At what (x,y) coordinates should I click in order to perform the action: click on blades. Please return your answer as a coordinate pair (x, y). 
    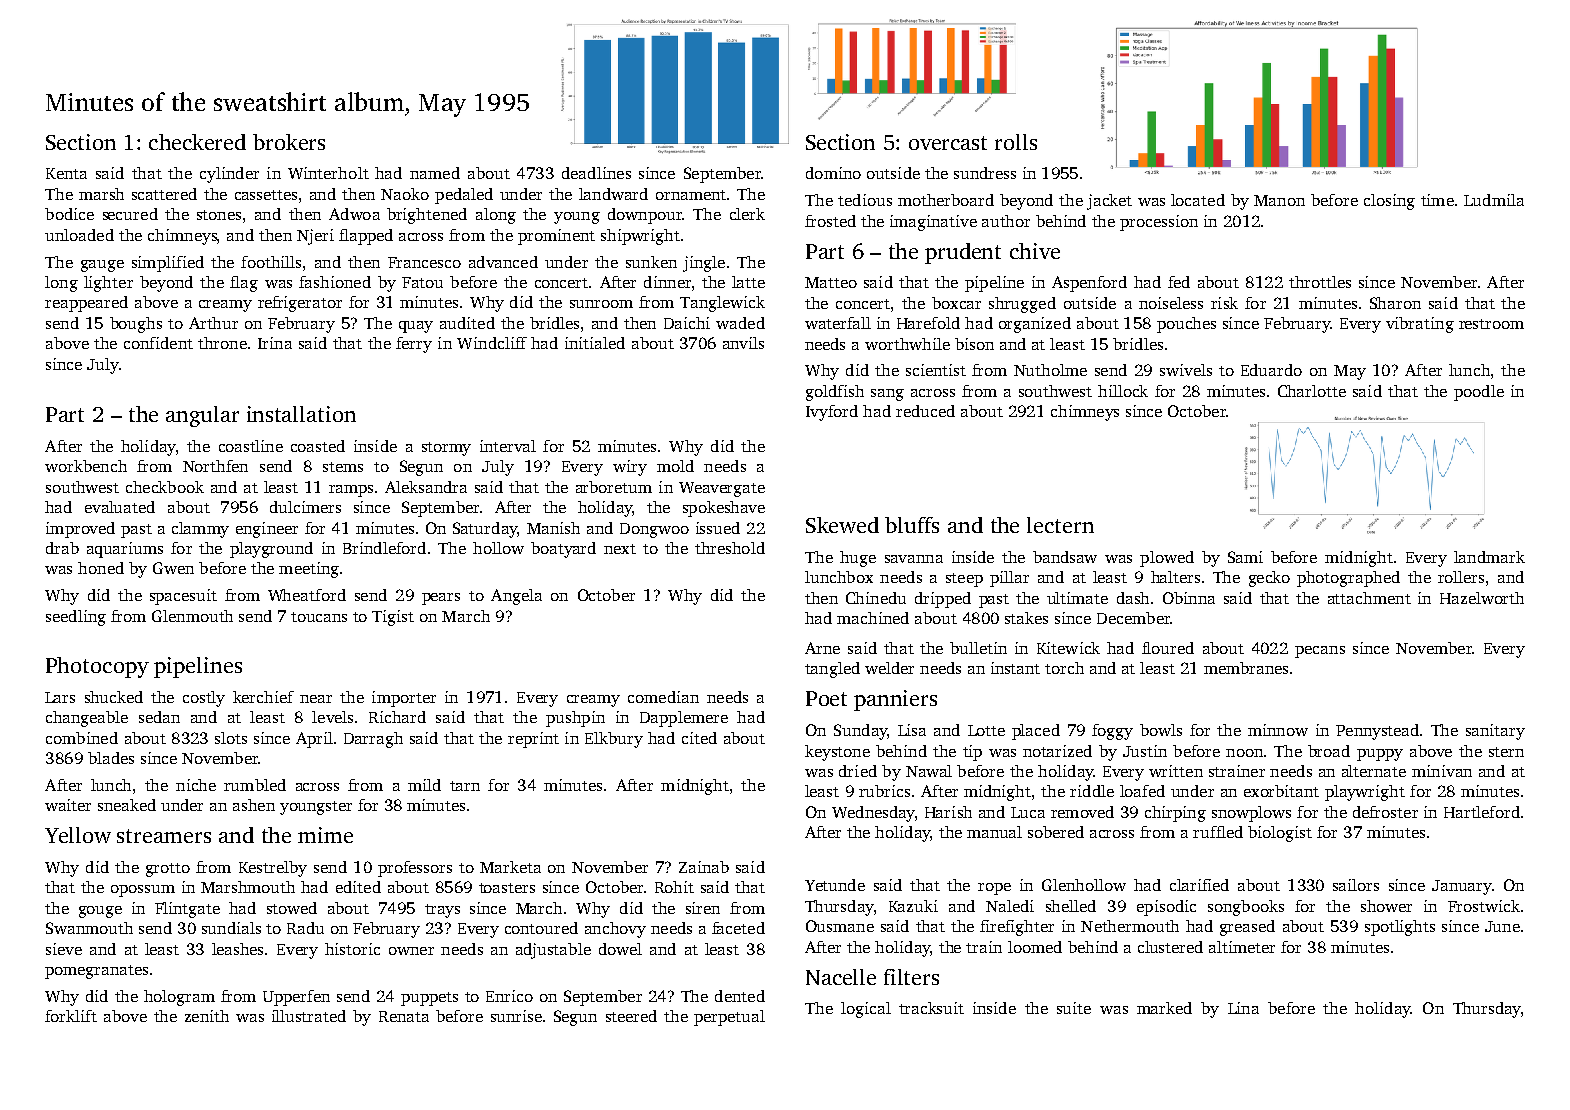
    Looking at the image, I should click on (111, 758).
